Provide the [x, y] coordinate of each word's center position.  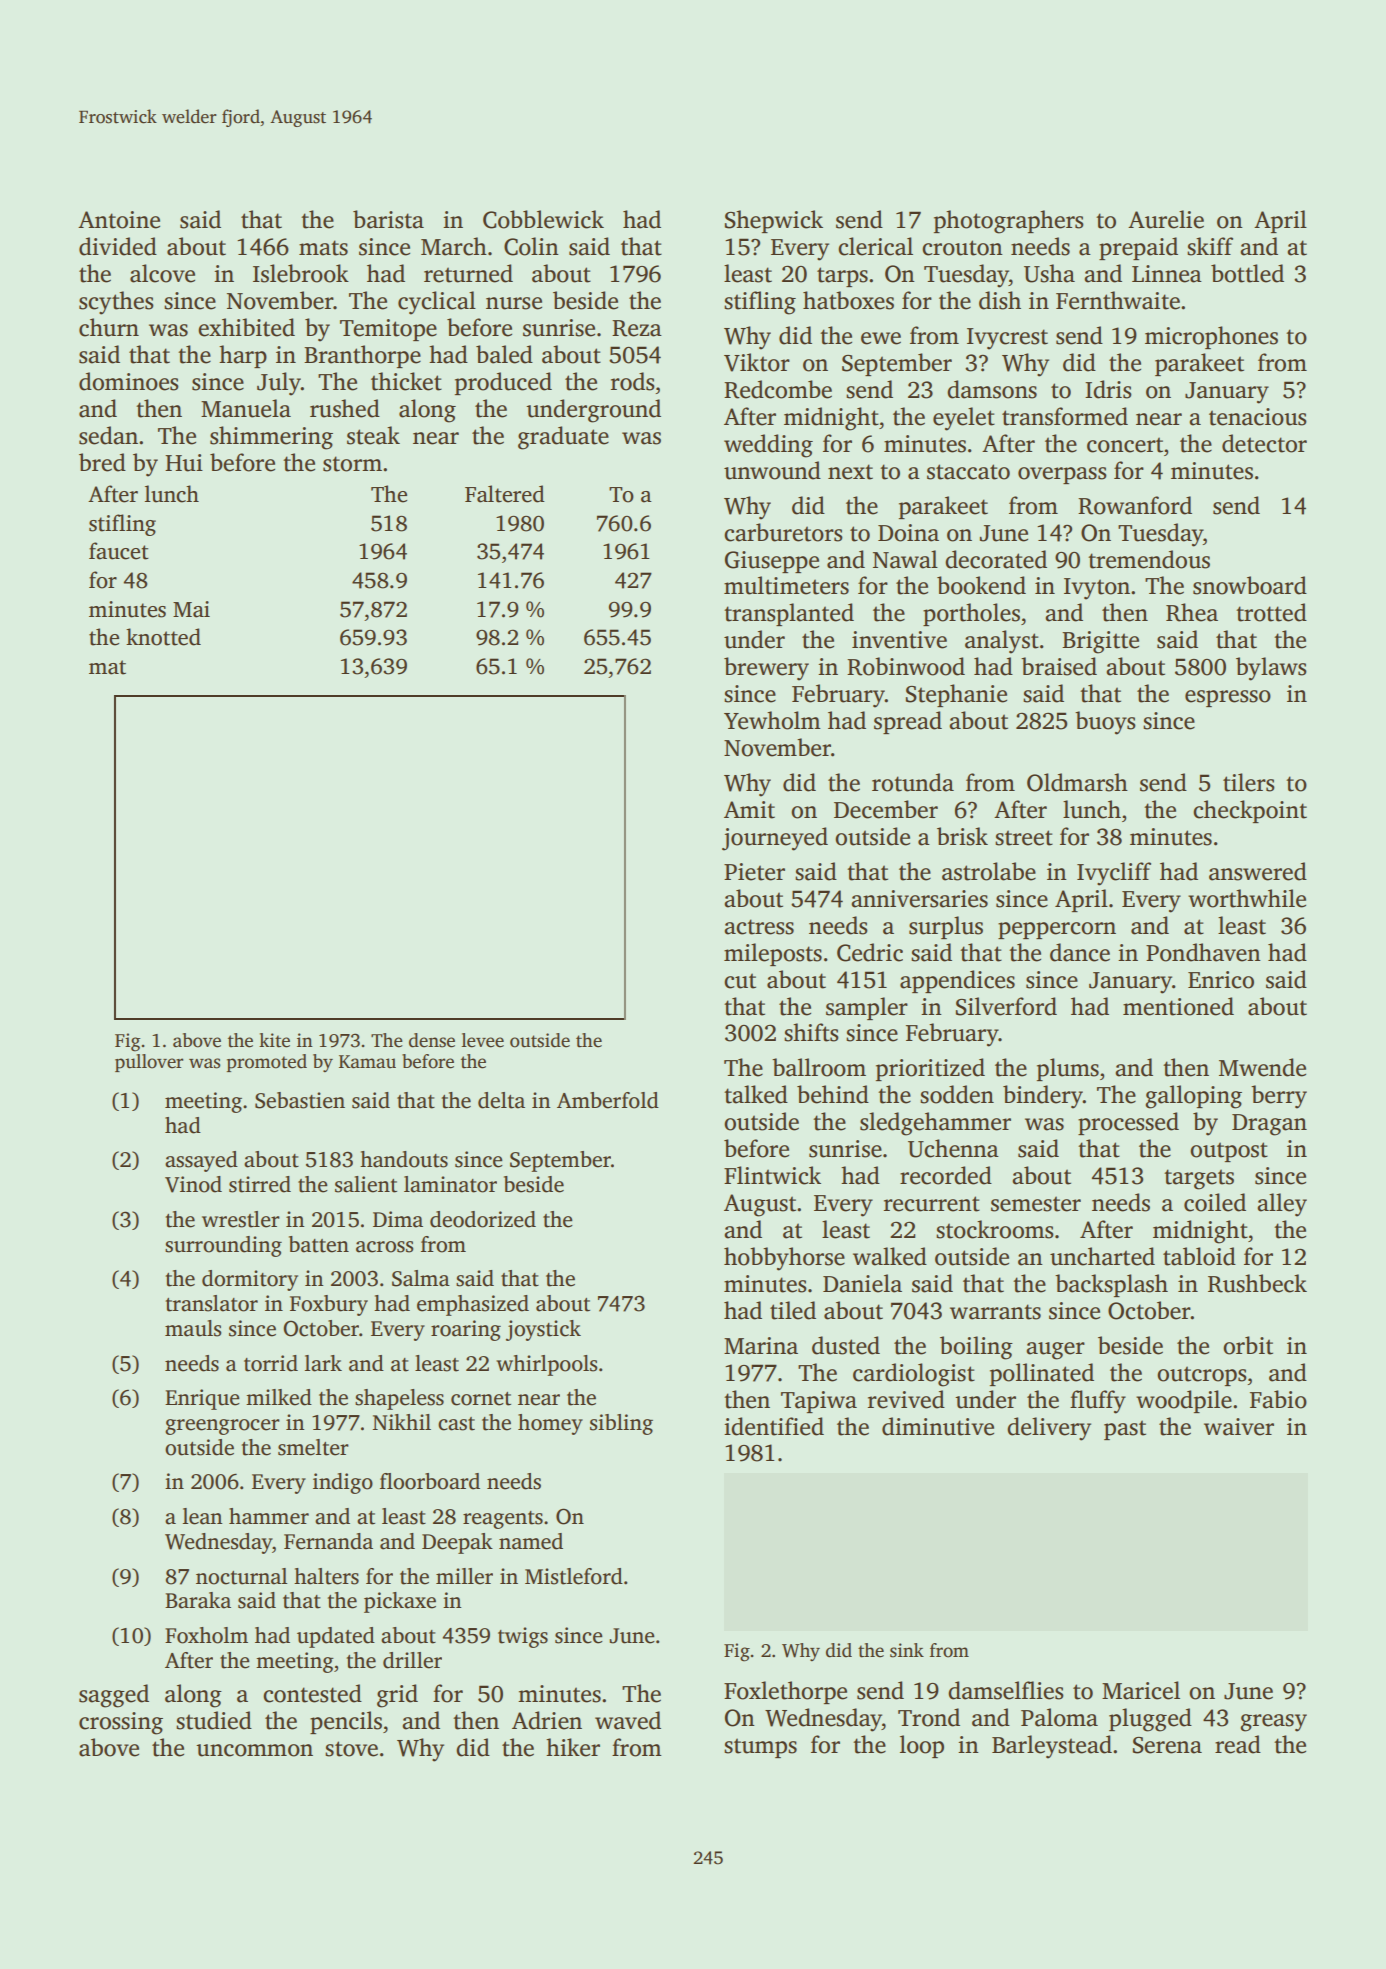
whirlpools [546, 1365]
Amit [749, 810]
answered [1258, 871]
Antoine [119, 220]
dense [432, 1040]
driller [412, 1660]
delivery [1049, 1429]
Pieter [754, 872]
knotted [163, 637]
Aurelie [1166, 219]
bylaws [1271, 669]
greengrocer [222, 1427]
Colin [531, 246]
